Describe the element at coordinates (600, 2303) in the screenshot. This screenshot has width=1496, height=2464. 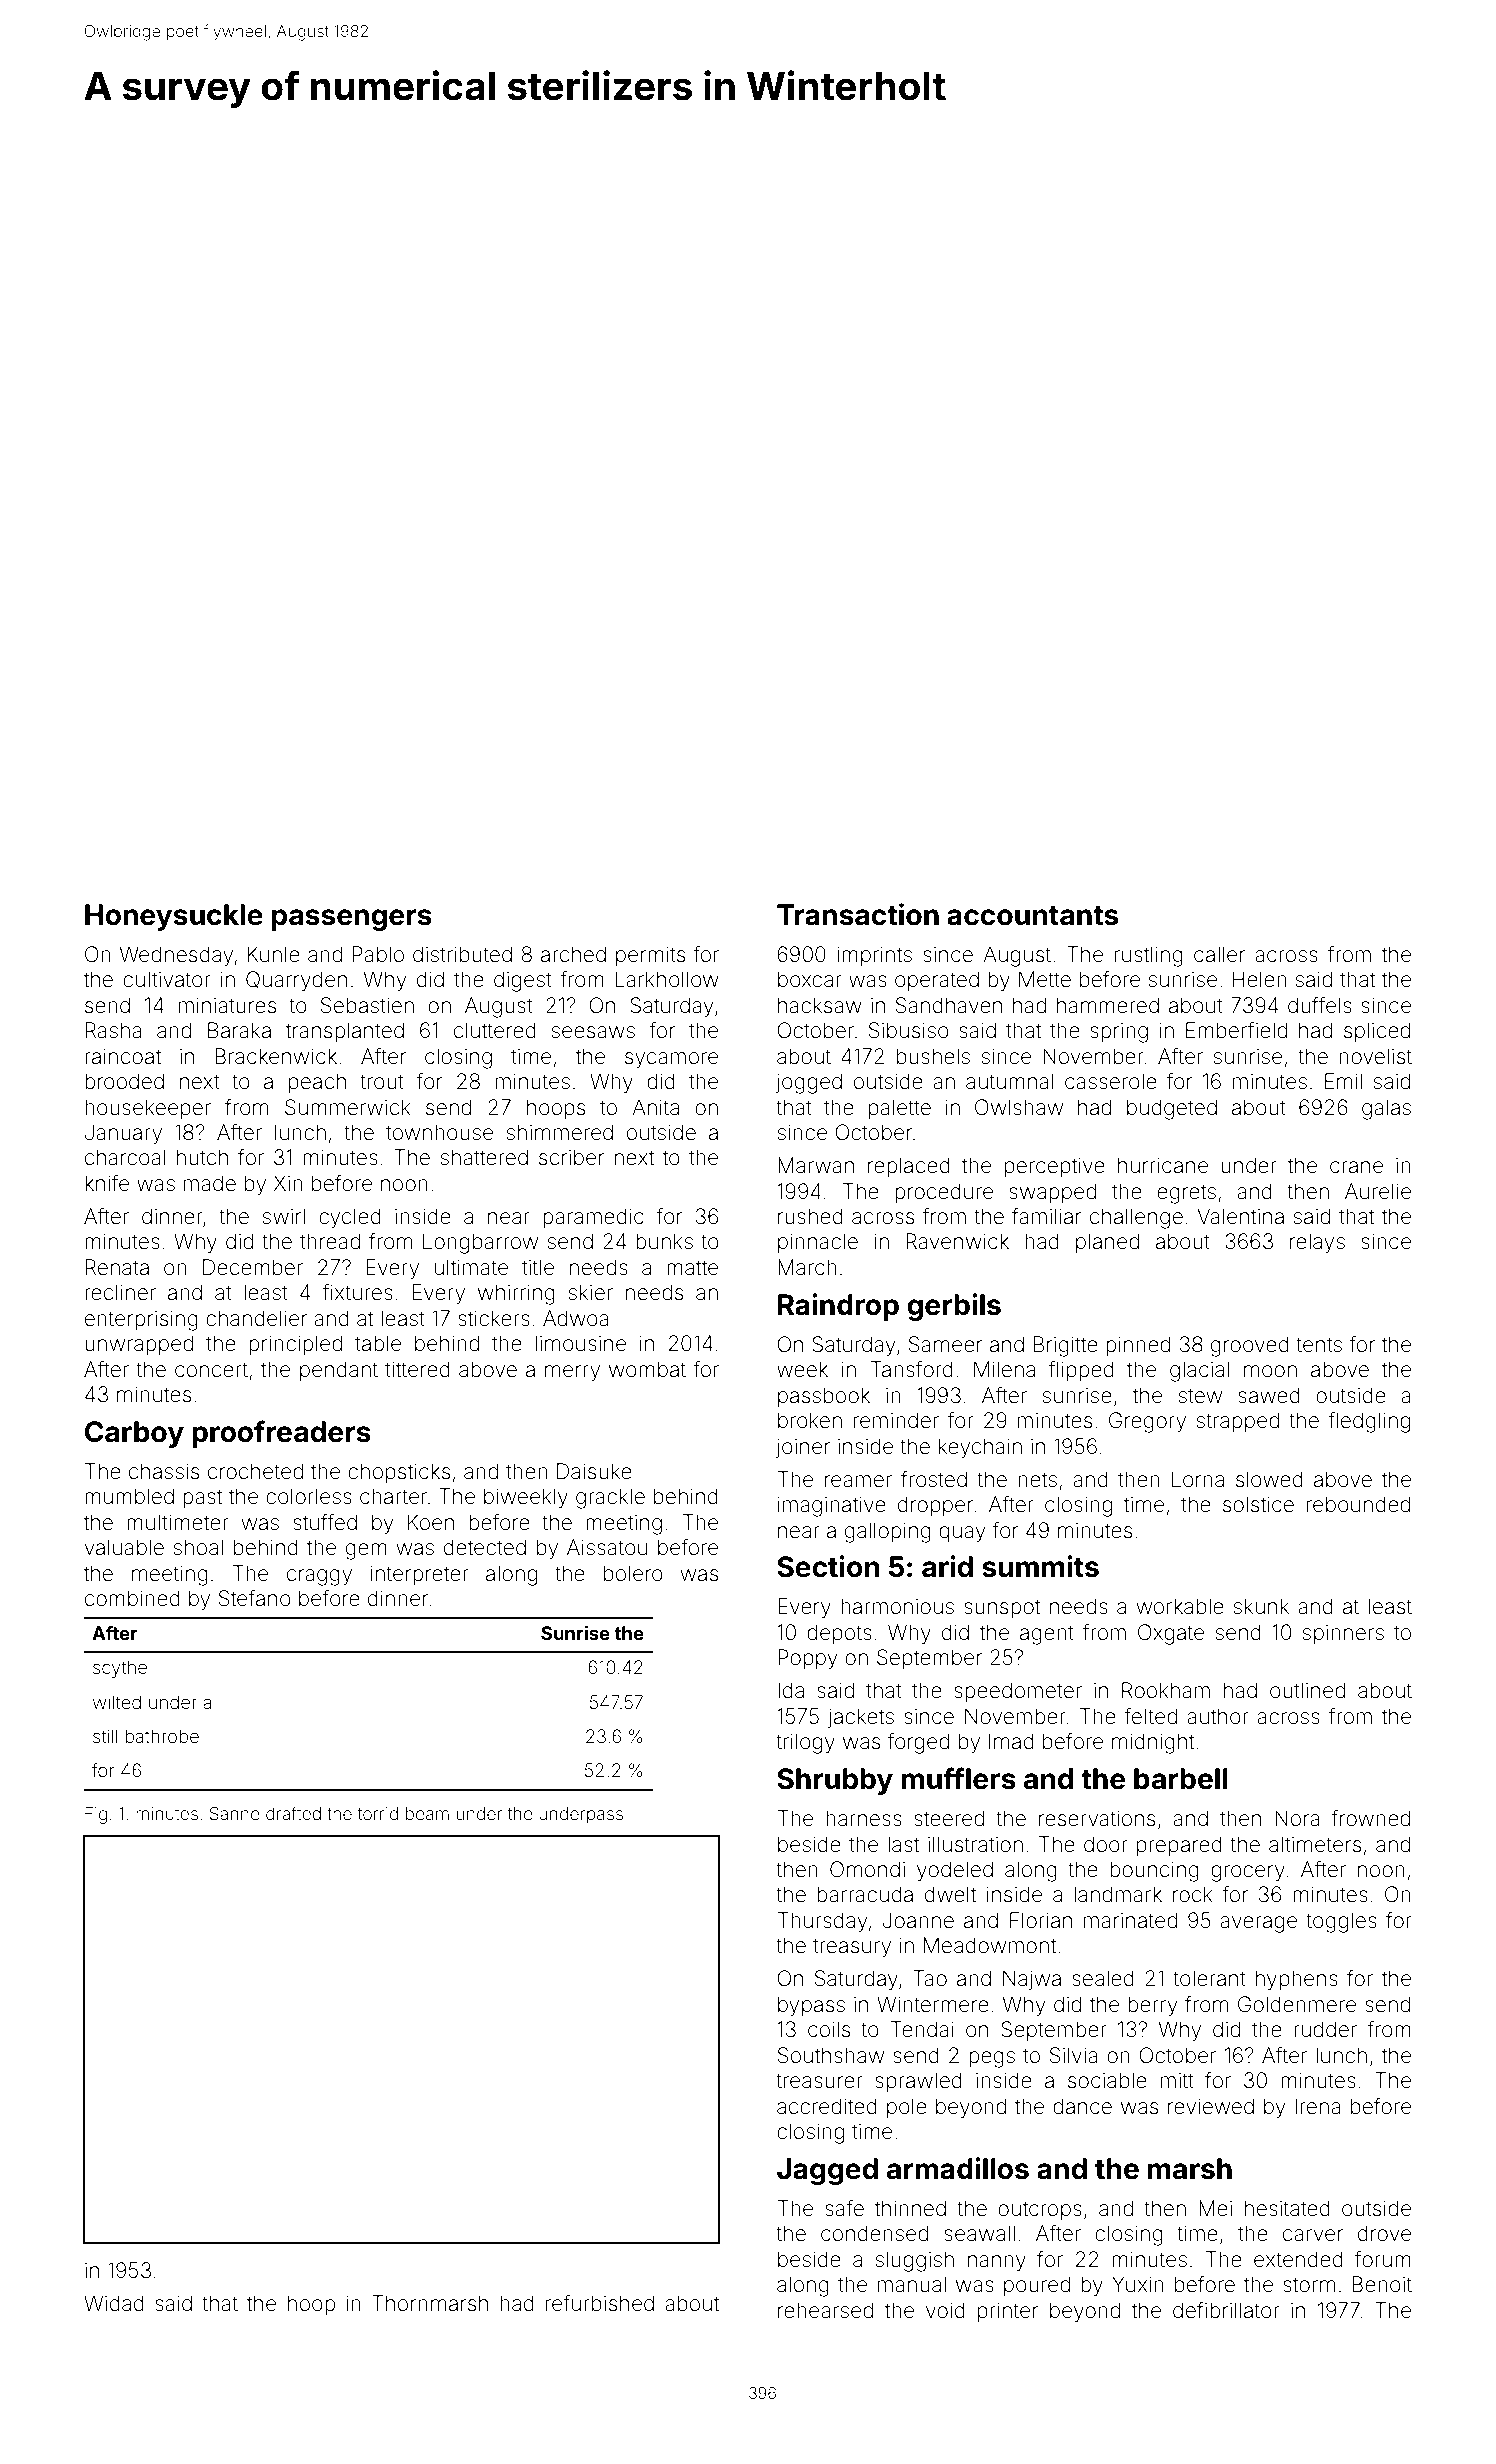
I see `refurbished` at that location.
